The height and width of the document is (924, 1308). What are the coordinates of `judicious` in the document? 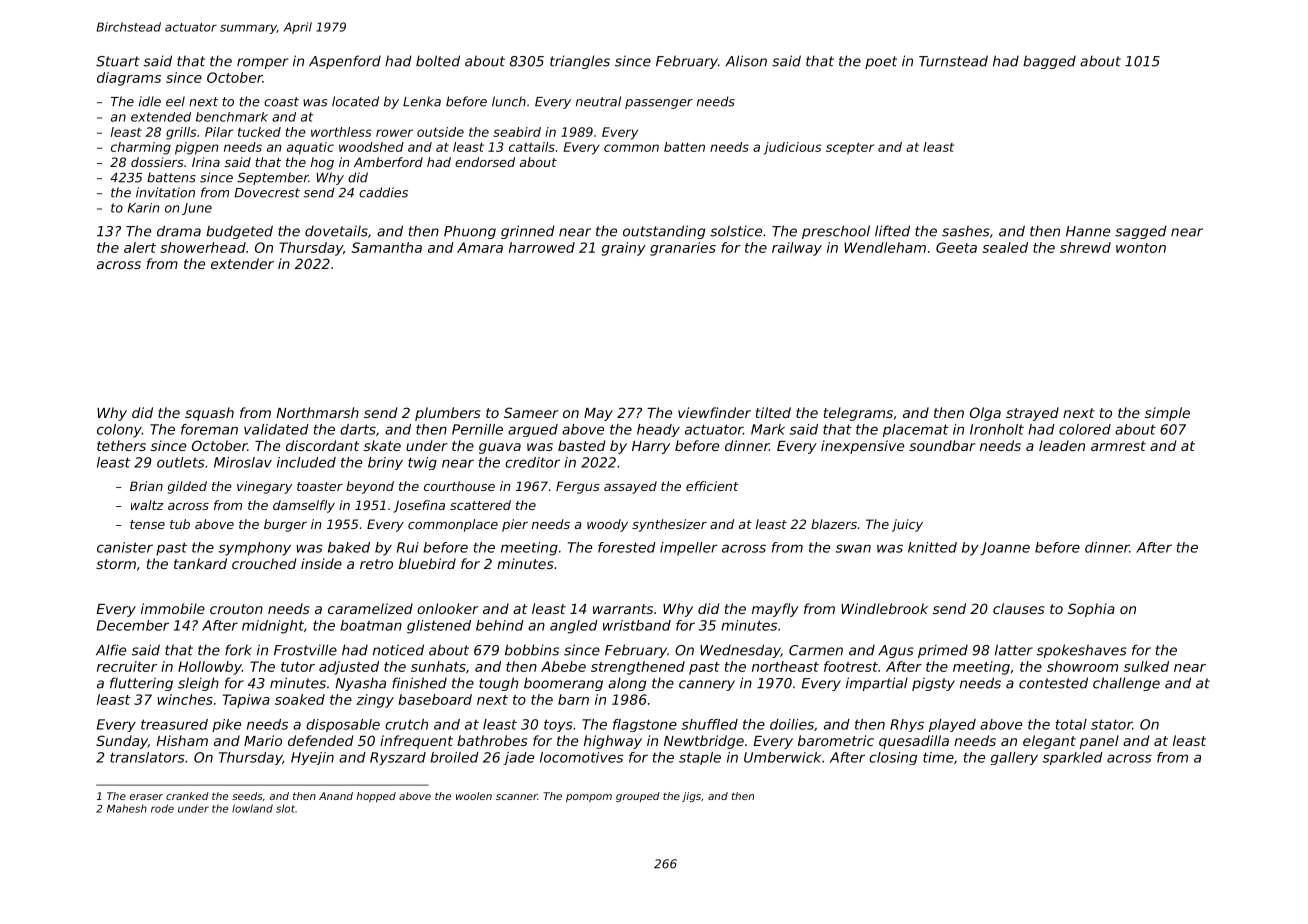 It's located at (793, 148).
